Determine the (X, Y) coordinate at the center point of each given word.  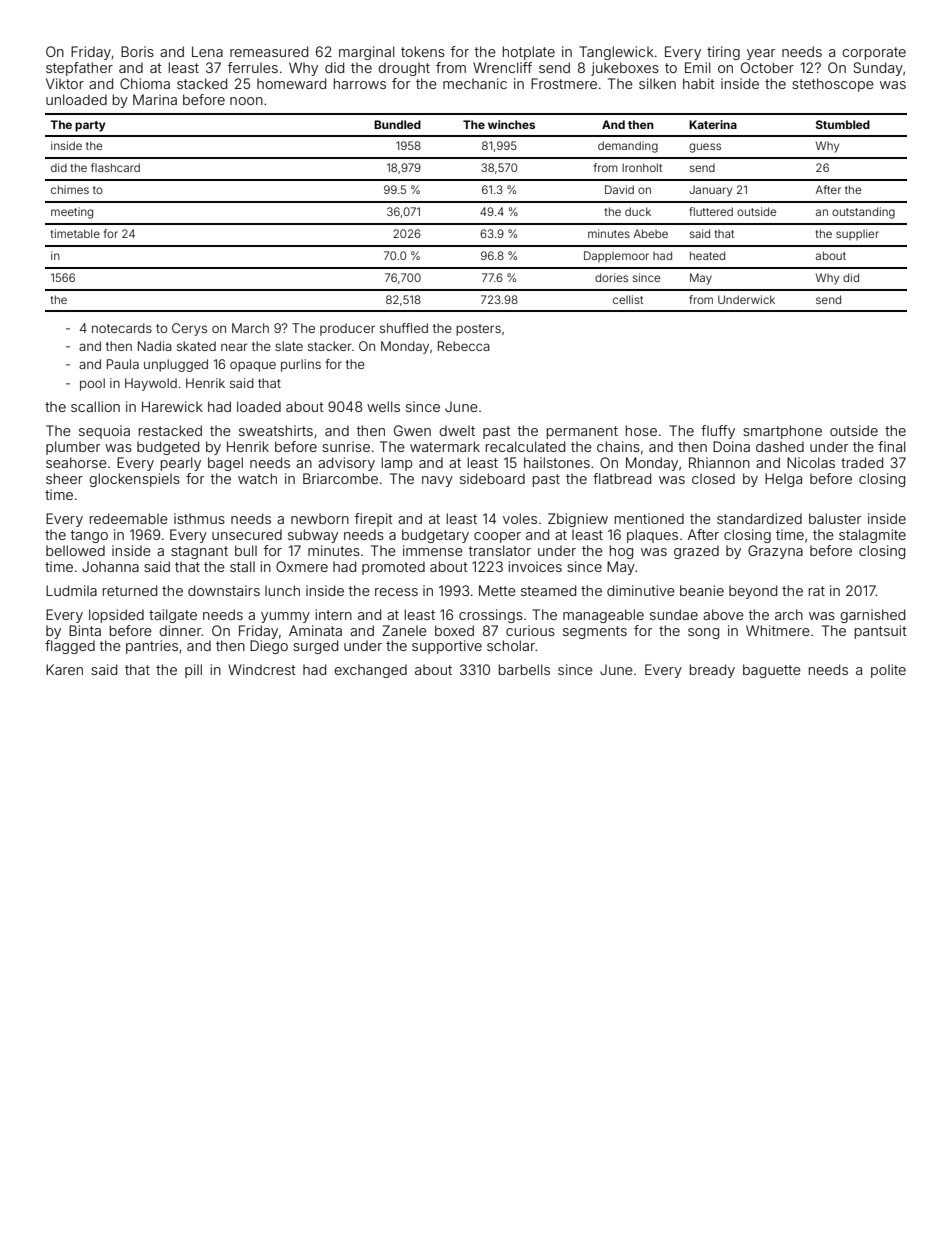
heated (707, 255)
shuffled (404, 328)
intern (334, 614)
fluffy (718, 432)
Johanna (110, 566)
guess (705, 148)
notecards (122, 328)
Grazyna (775, 552)
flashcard (115, 167)
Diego (269, 647)
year (761, 54)
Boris (137, 51)
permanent (582, 432)
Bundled (397, 124)
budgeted (168, 448)
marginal (367, 53)
